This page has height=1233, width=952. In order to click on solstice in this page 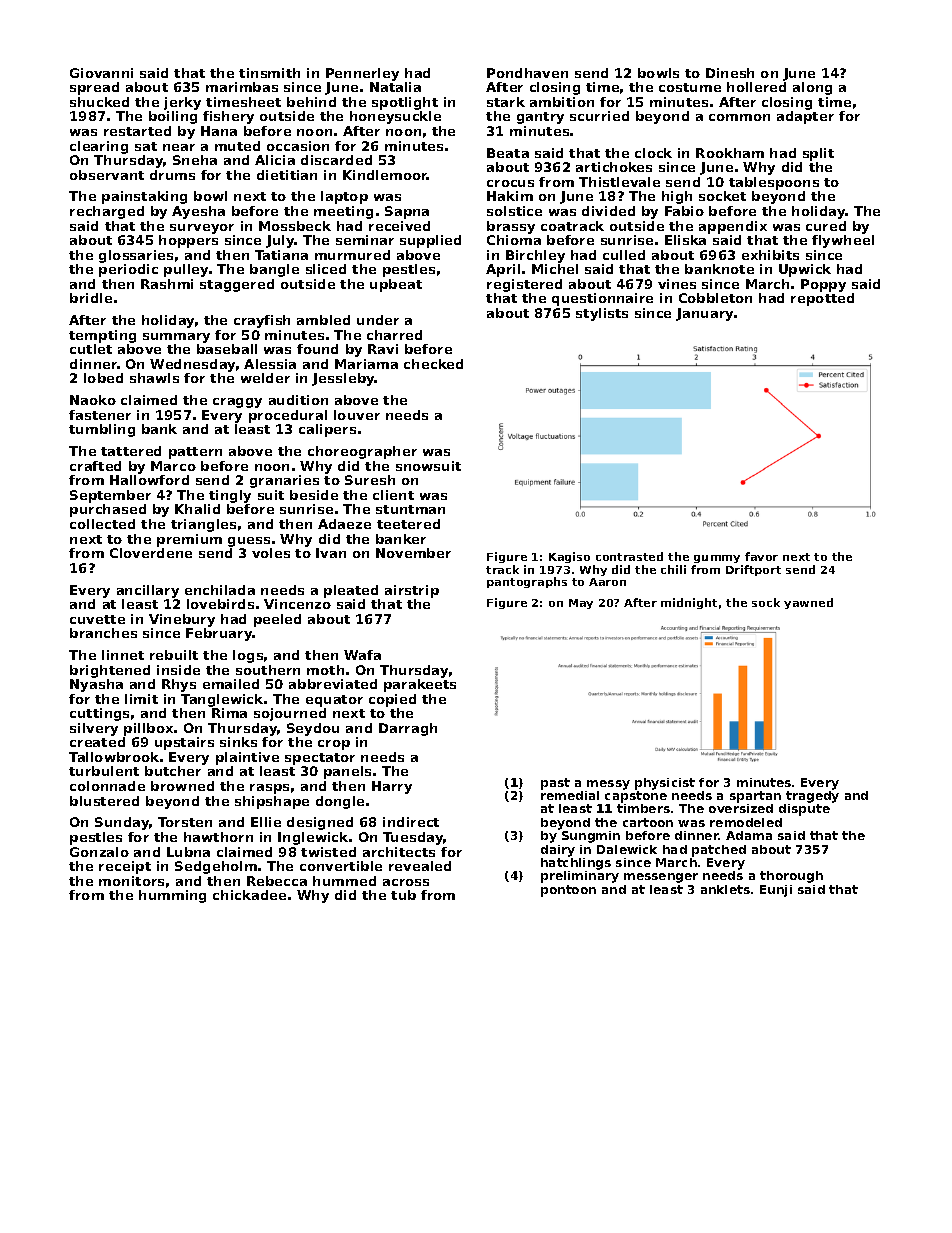, I will do `click(514, 211)`.
